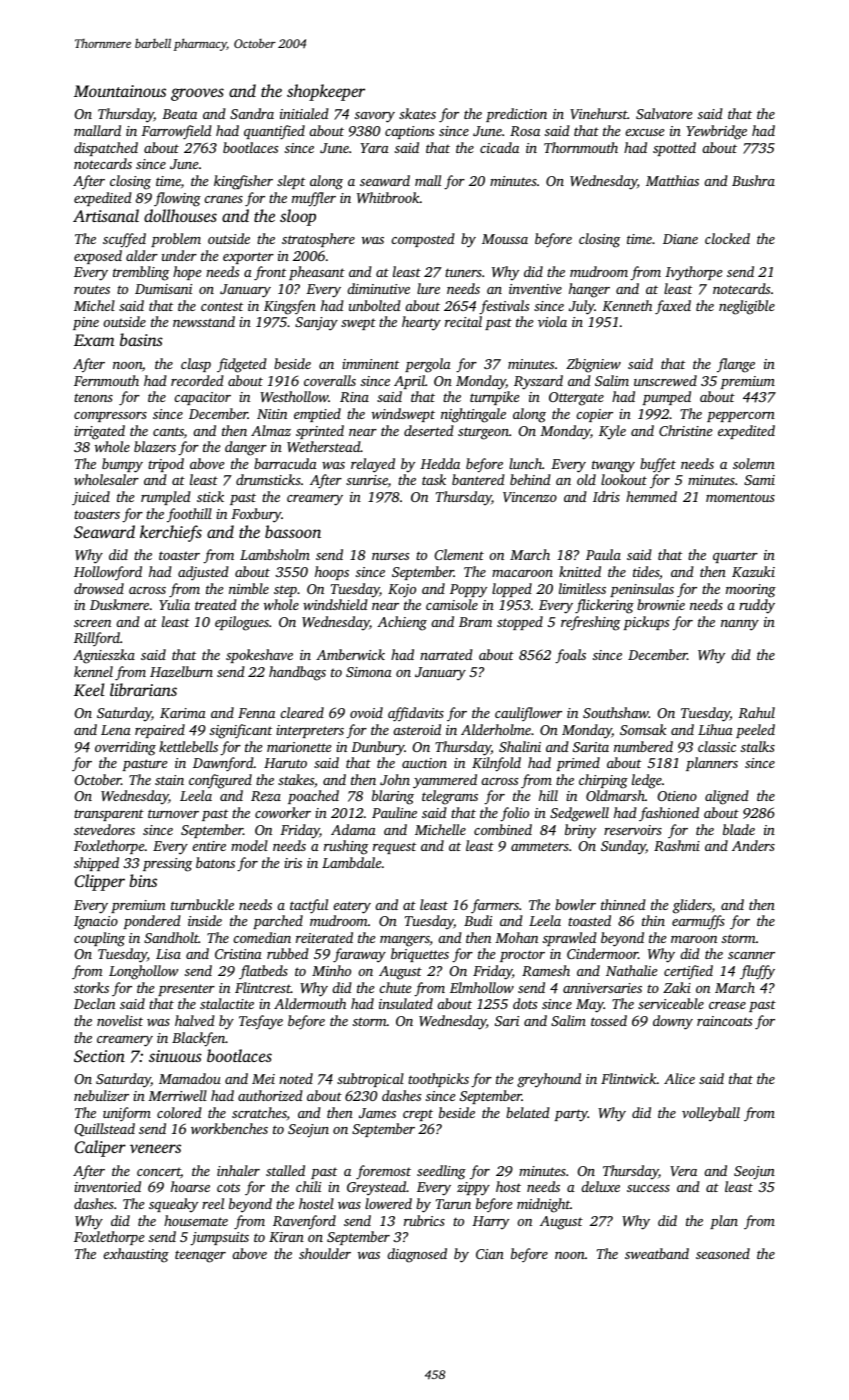 The height and width of the page is (1400, 849). Describe the element at coordinates (352, 907) in the page. I see `eatery` at that location.
